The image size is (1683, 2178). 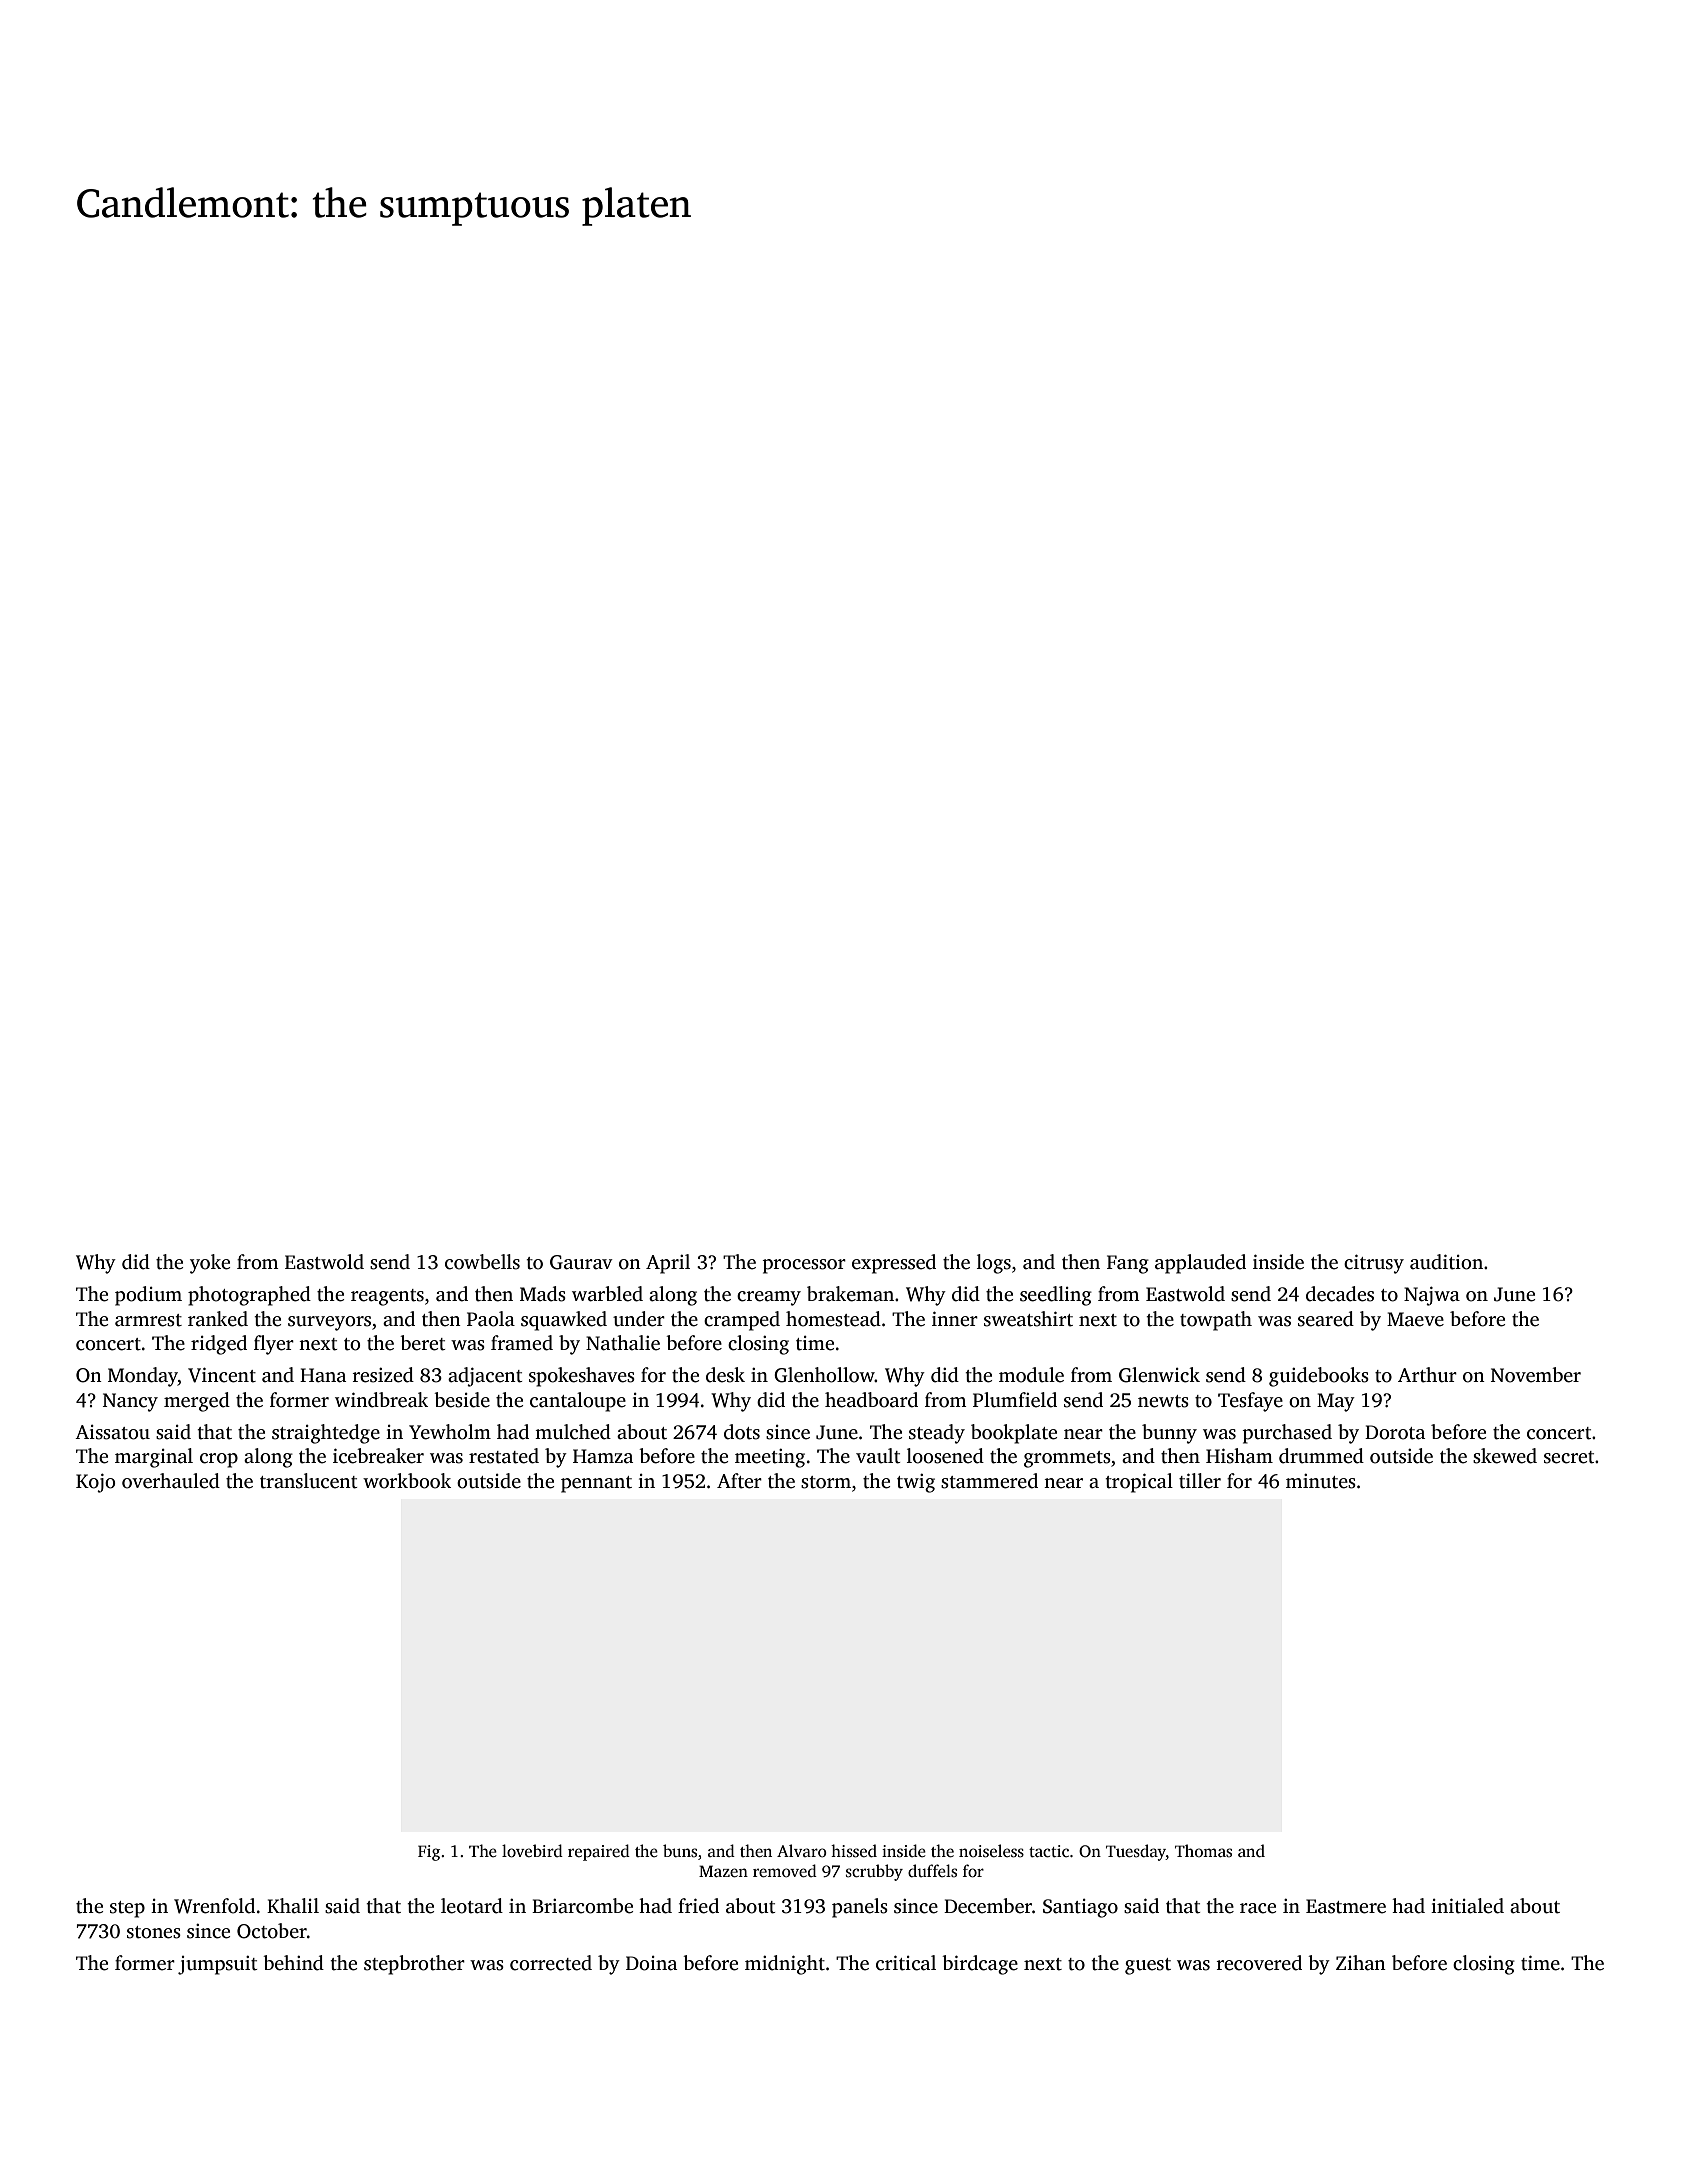 What do you see at coordinates (1259, 1963) in the screenshot?
I see `recovered` at bounding box center [1259, 1963].
